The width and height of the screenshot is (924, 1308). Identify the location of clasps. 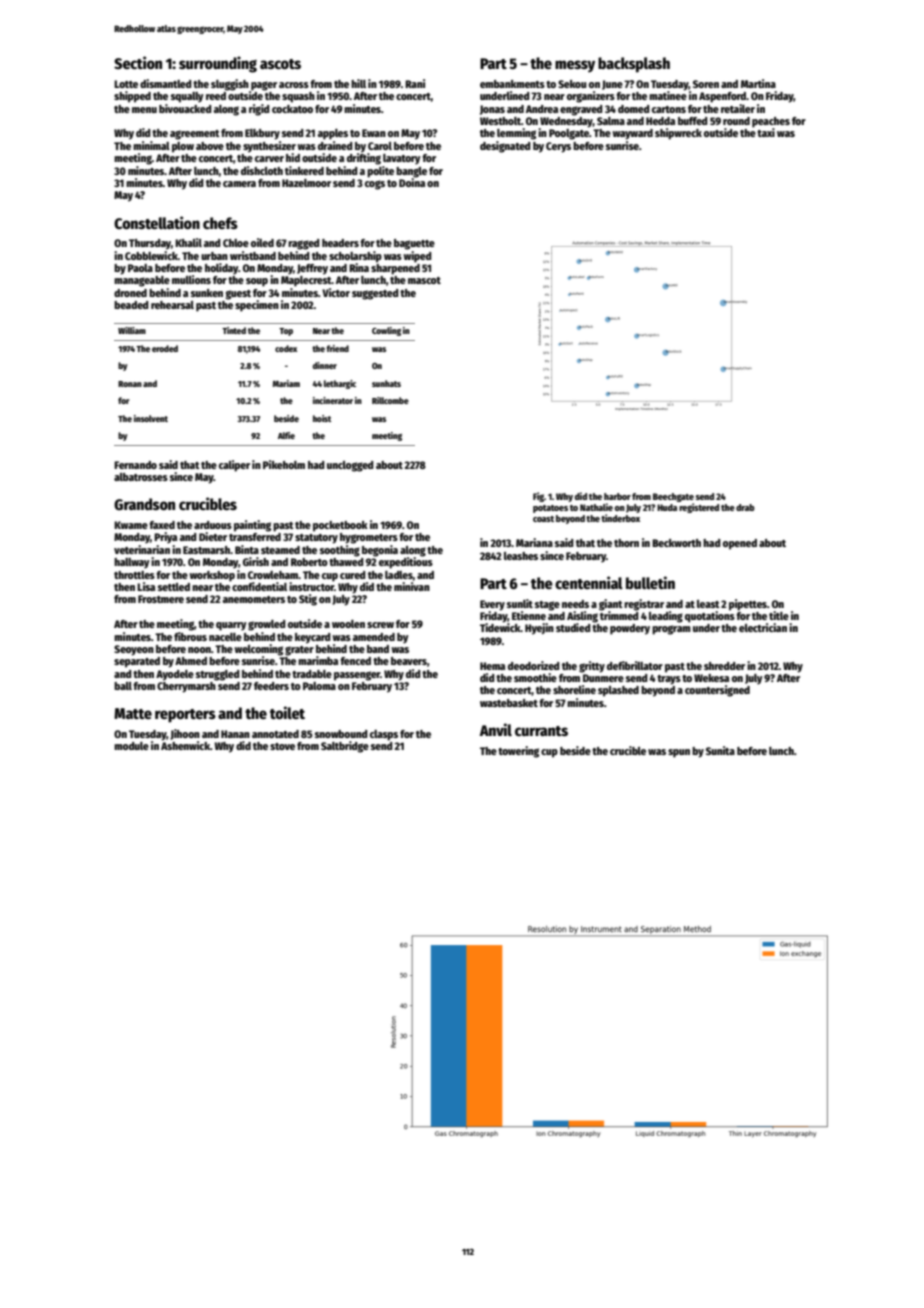
(384, 735).
